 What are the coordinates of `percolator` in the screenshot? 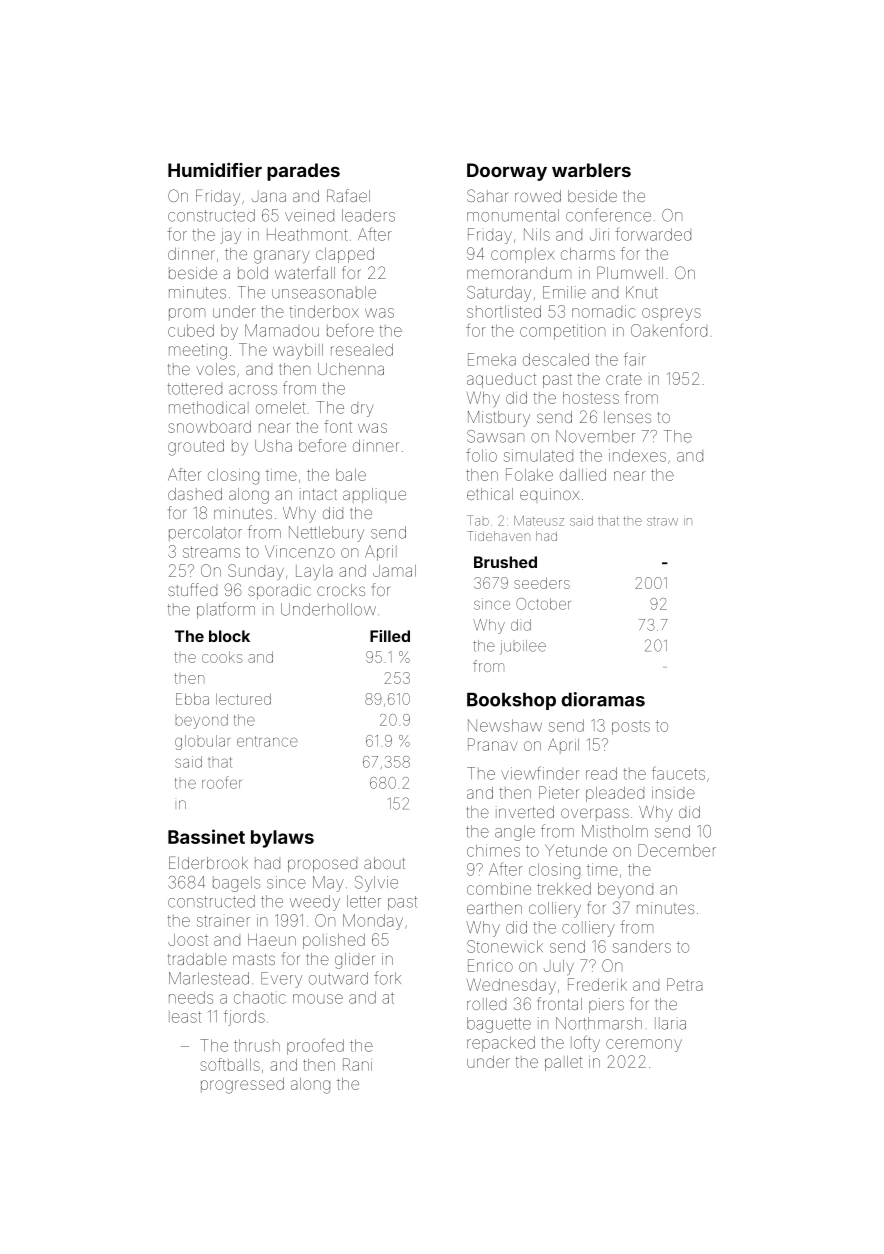 It's located at (205, 533).
